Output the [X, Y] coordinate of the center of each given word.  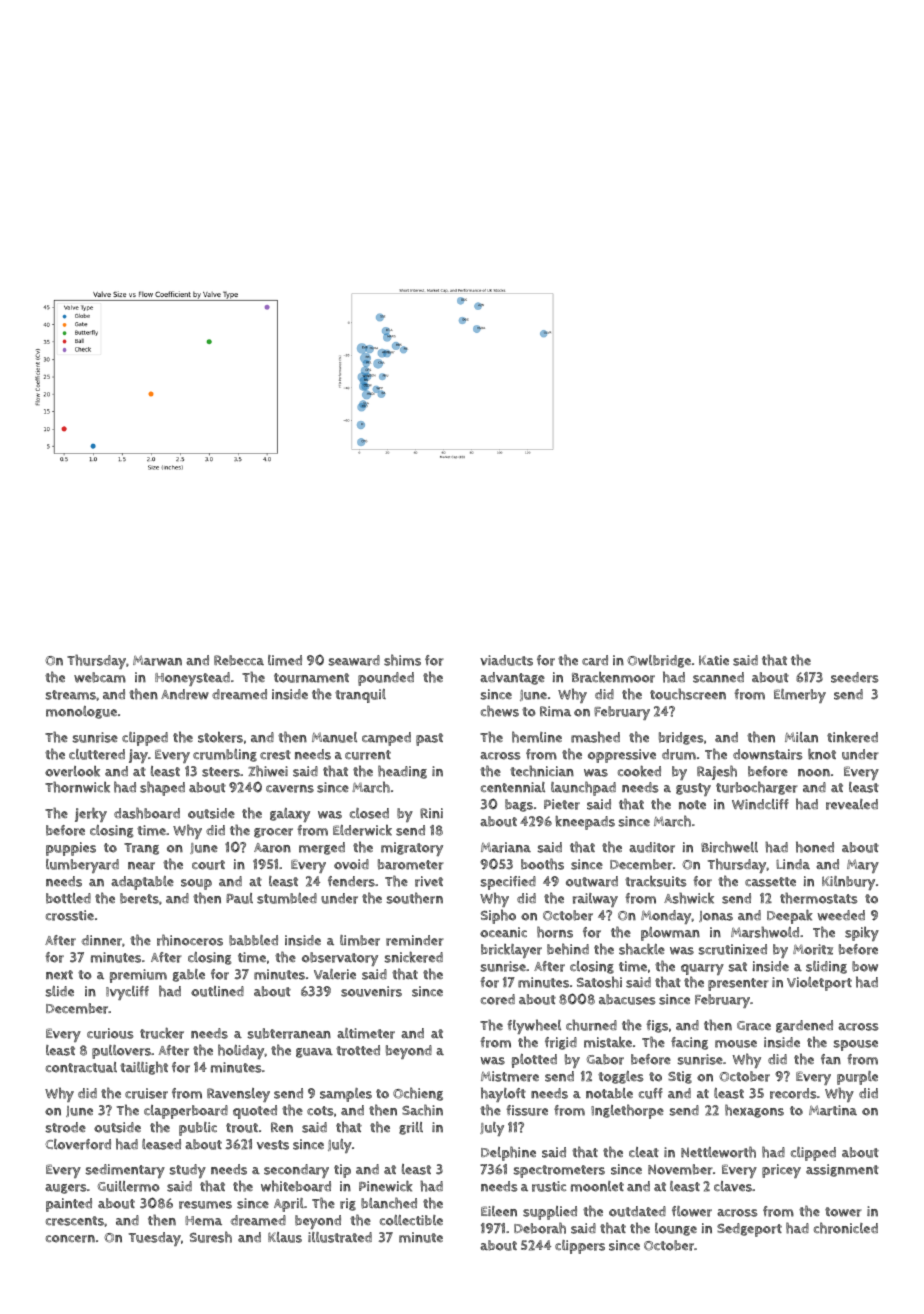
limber [360, 940]
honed [815, 847]
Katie [714, 660]
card [595, 660]
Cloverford [78, 1144]
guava [314, 1053]
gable [189, 975]
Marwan [157, 660]
